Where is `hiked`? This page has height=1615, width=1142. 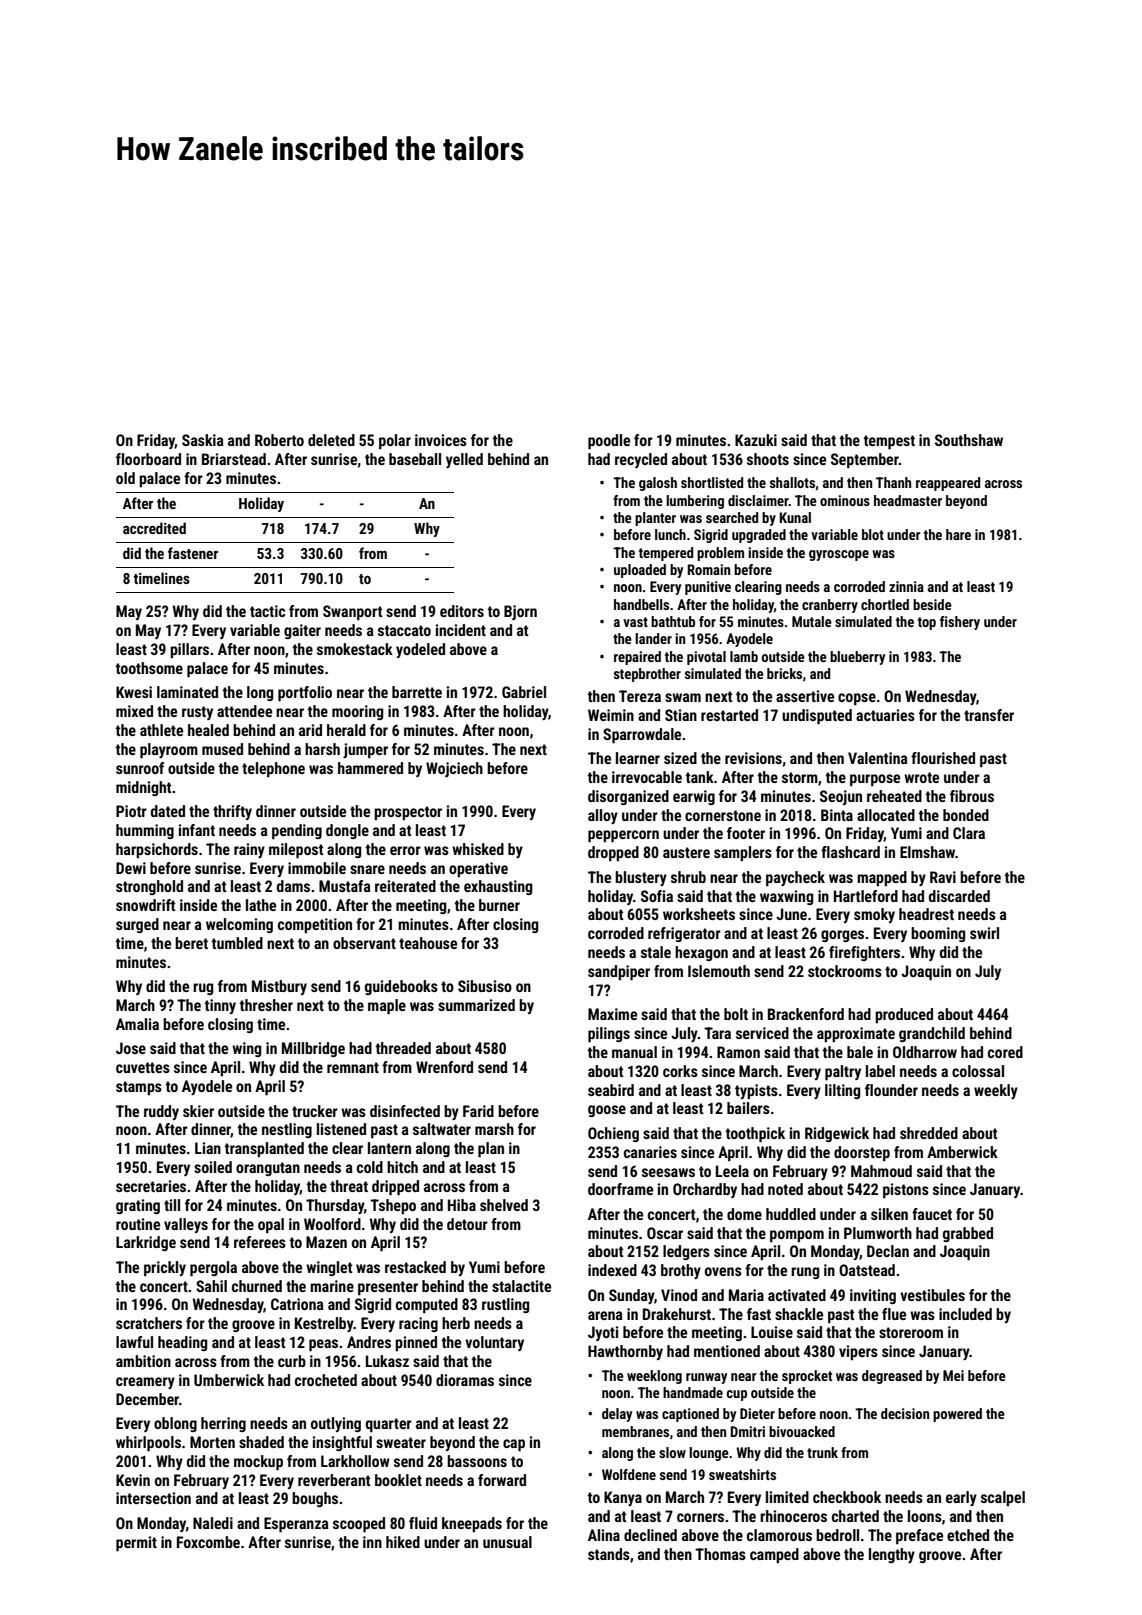
hiked is located at coordinates (403, 1542).
